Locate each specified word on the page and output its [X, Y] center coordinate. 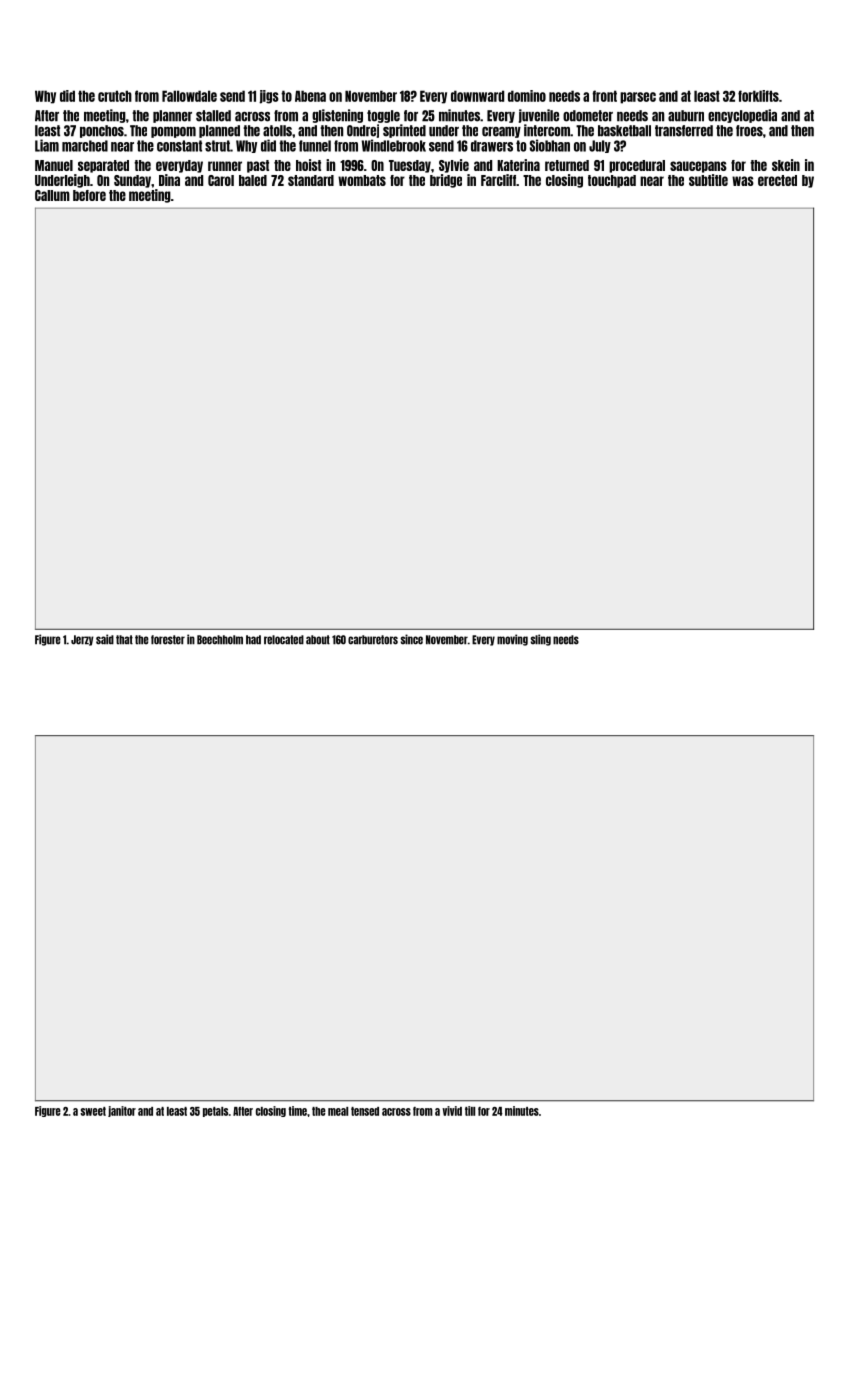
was [743, 181]
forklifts [758, 96]
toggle [383, 116]
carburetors [373, 640]
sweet [93, 1111]
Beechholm [220, 640]
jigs [269, 97]
